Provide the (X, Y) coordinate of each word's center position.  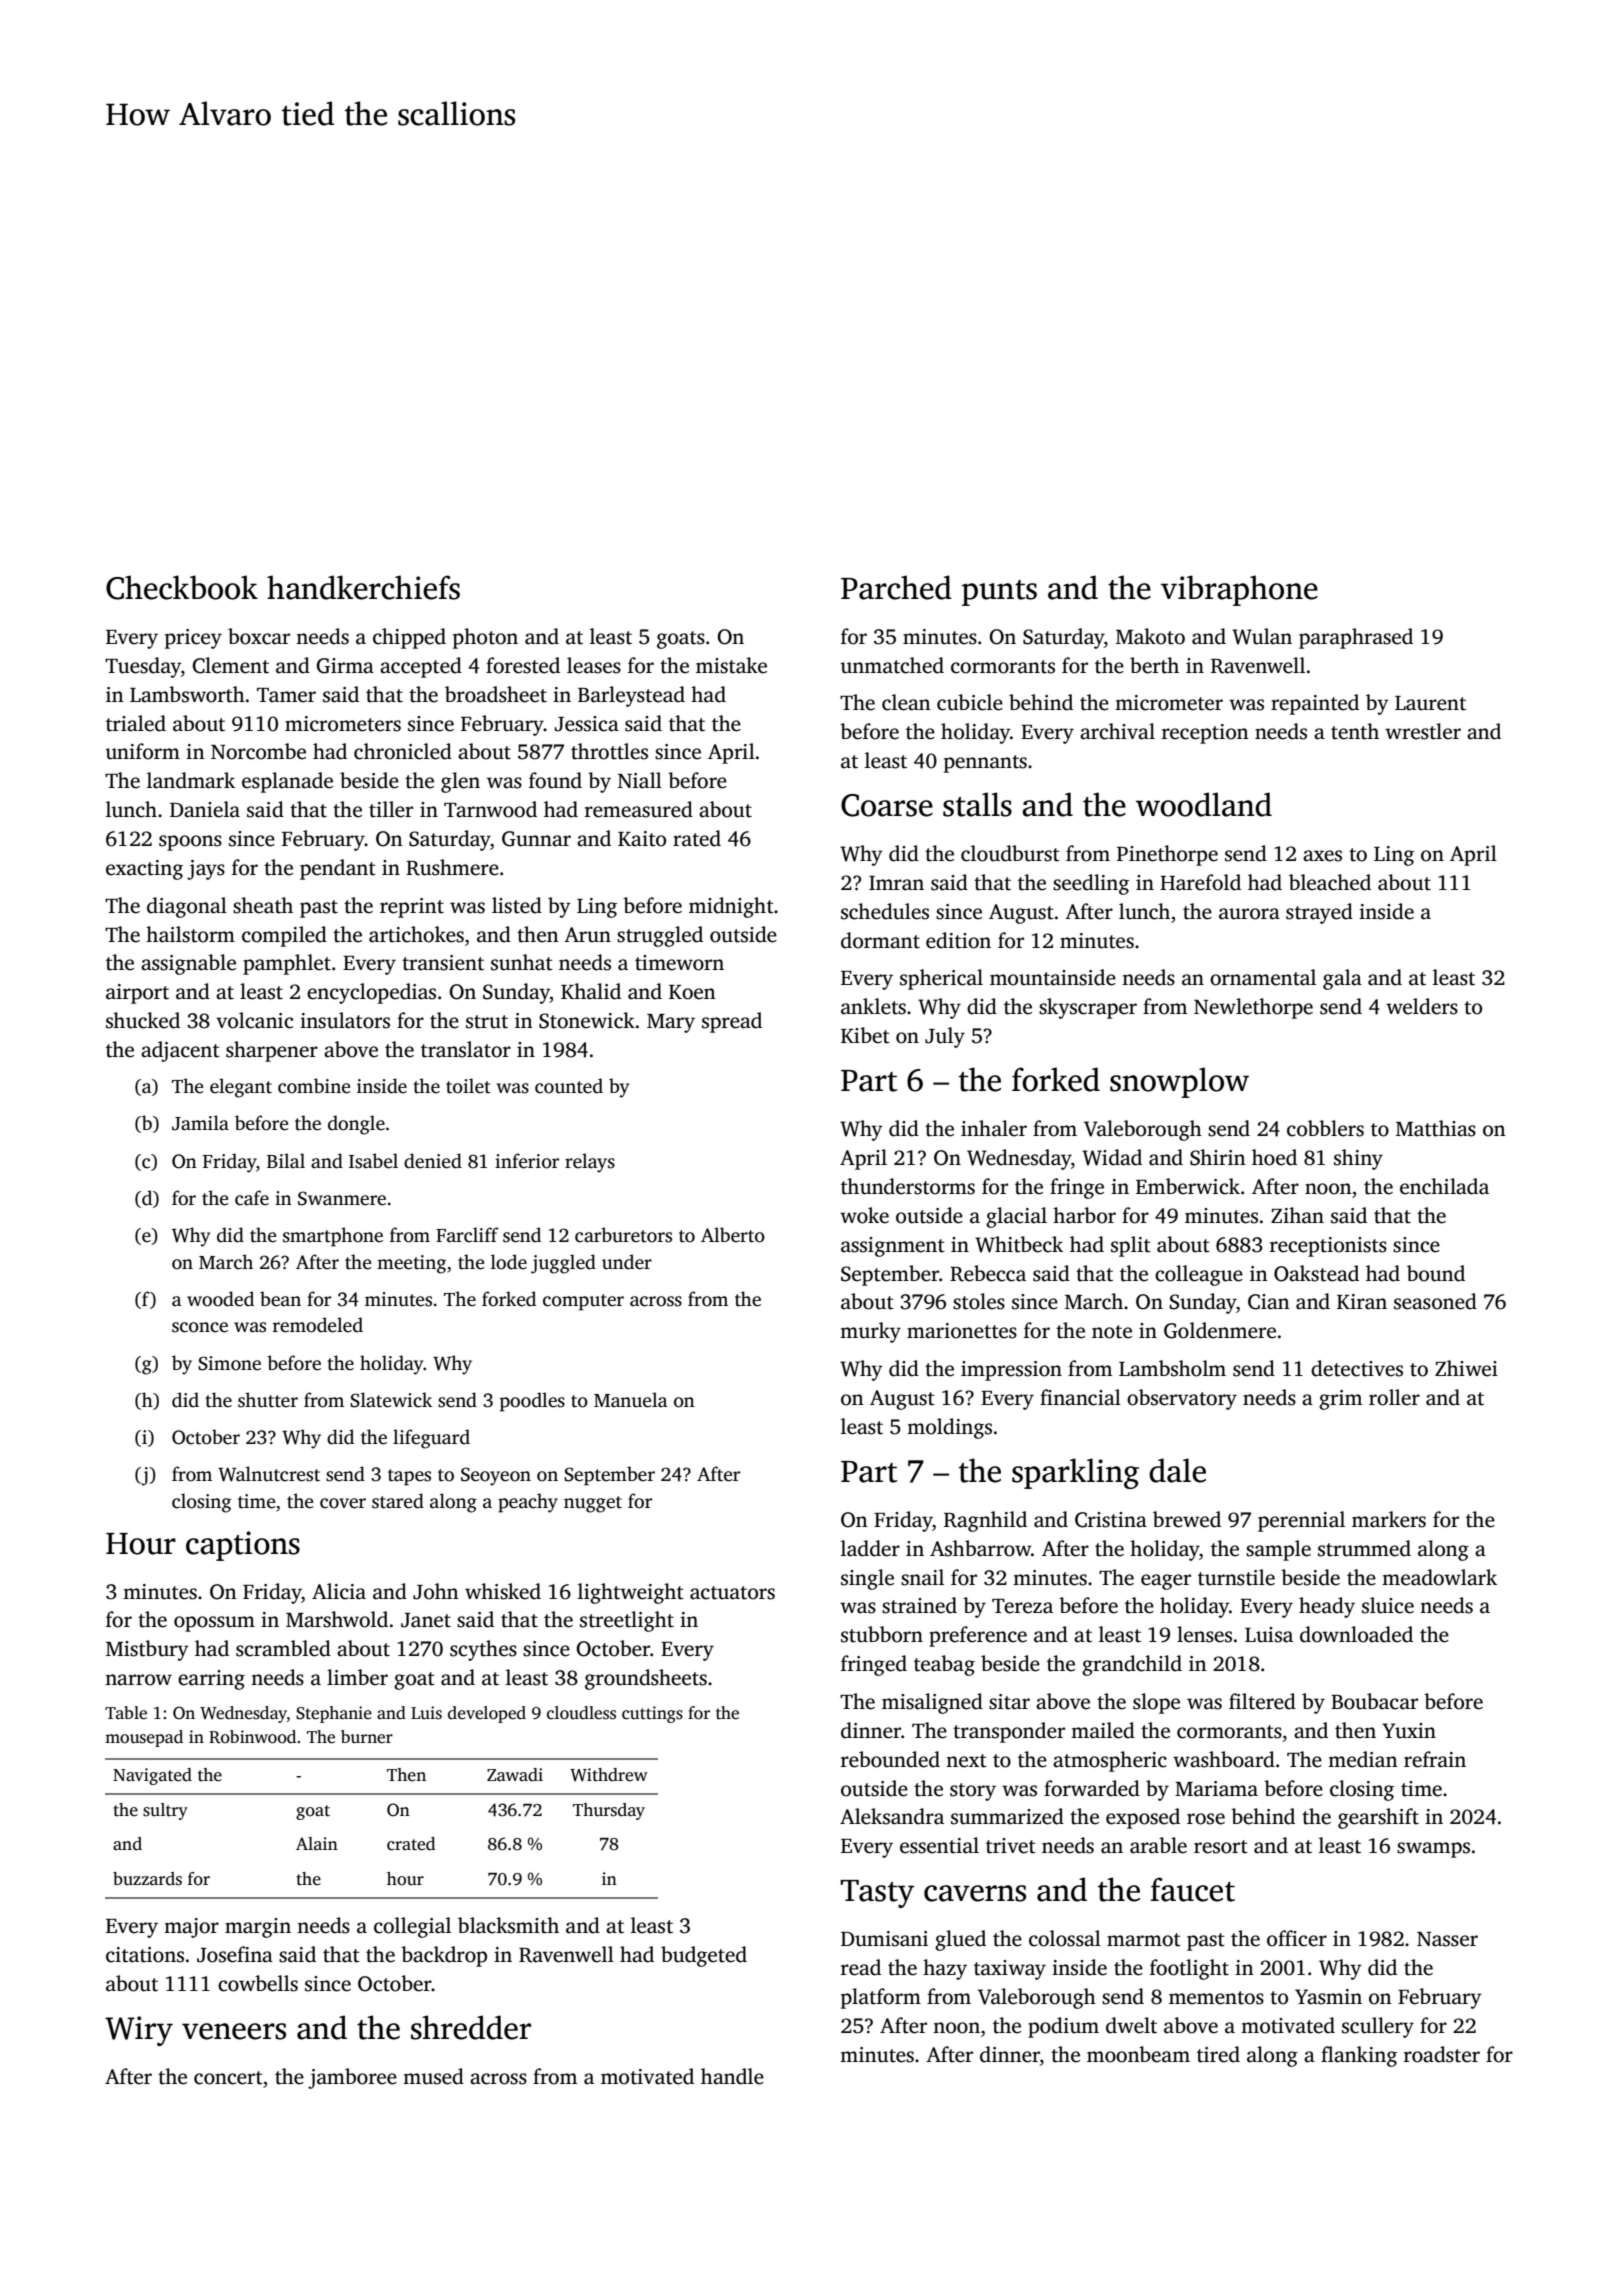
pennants (985, 764)
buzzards (147, 1879)
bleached (1330, 882)
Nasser (1447, 1939)
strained (919, 1605)
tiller (391, 809)
